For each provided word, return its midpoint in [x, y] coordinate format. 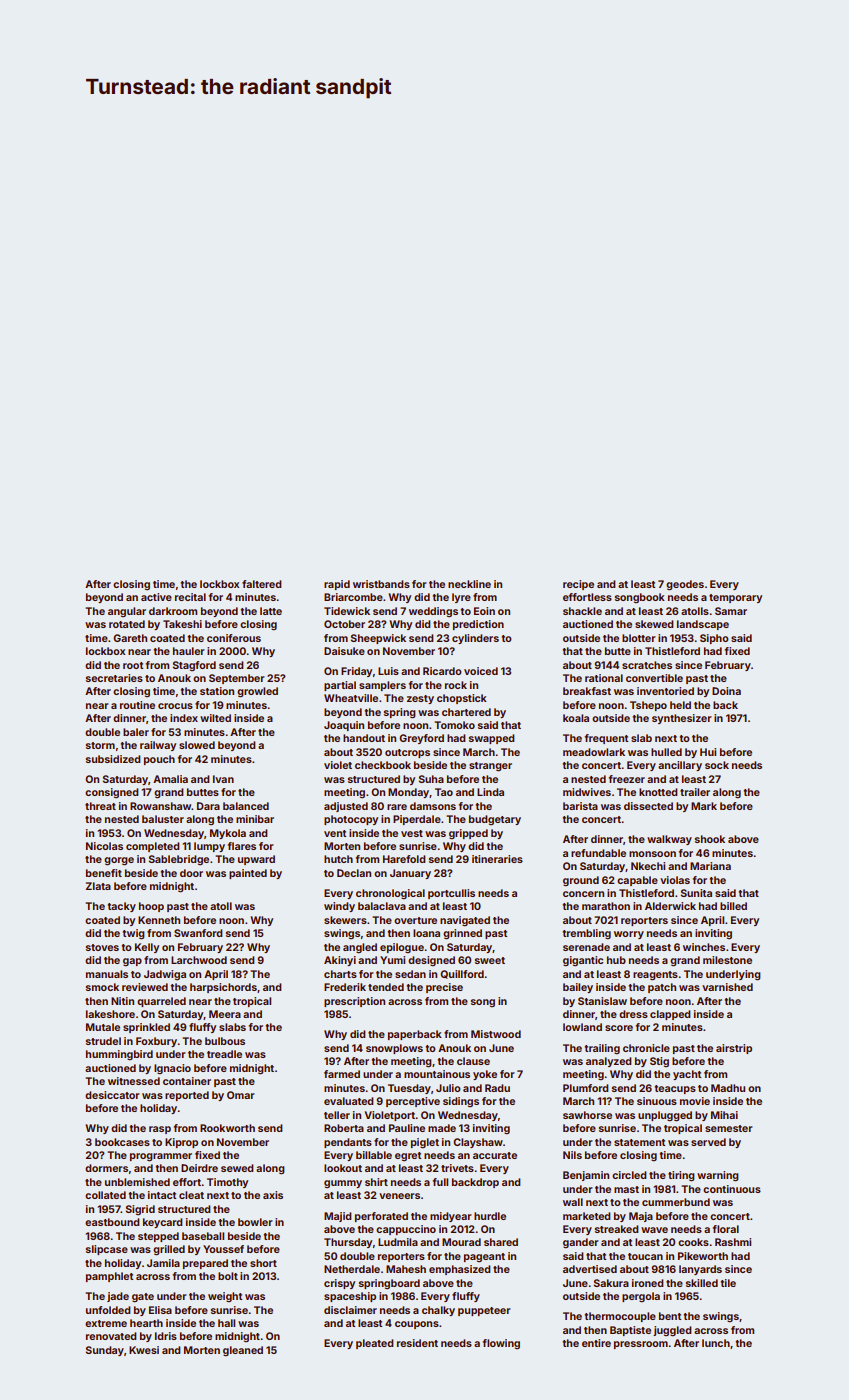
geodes [685, 585]
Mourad [461, 1242]
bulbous [225, 1041]
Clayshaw [478, 1143]
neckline [469, 584]
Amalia [170, 779]
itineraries [497, 859]
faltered [262, 584]
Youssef [223, 1249]
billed [733, 906]
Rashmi [733, 1242]
